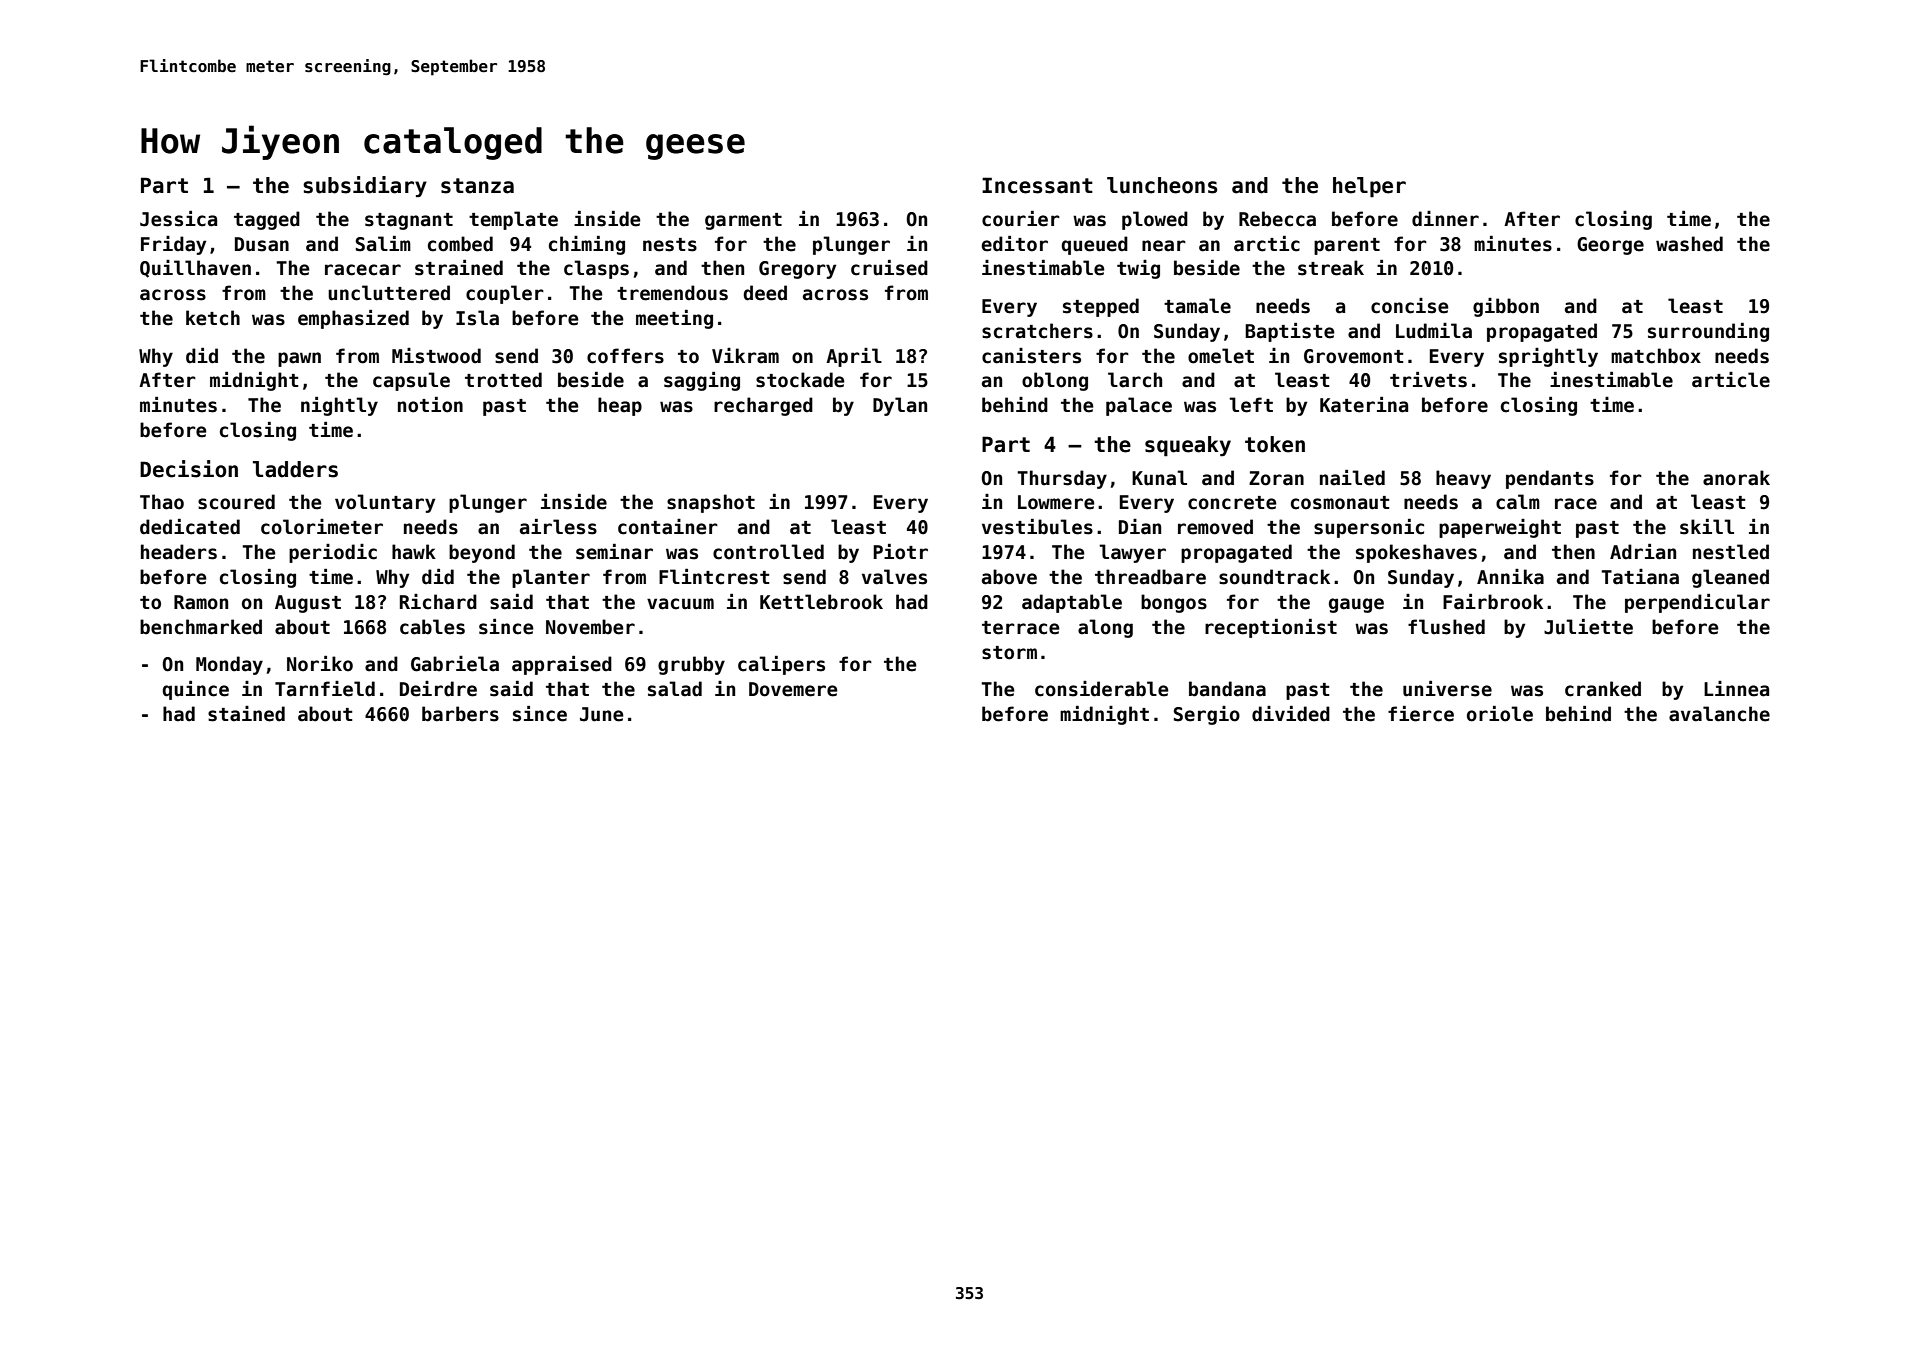  What do you see at coordinates (1369, 187) in the screenshot?
I see `helper` at bounding box center [1369, 187].
